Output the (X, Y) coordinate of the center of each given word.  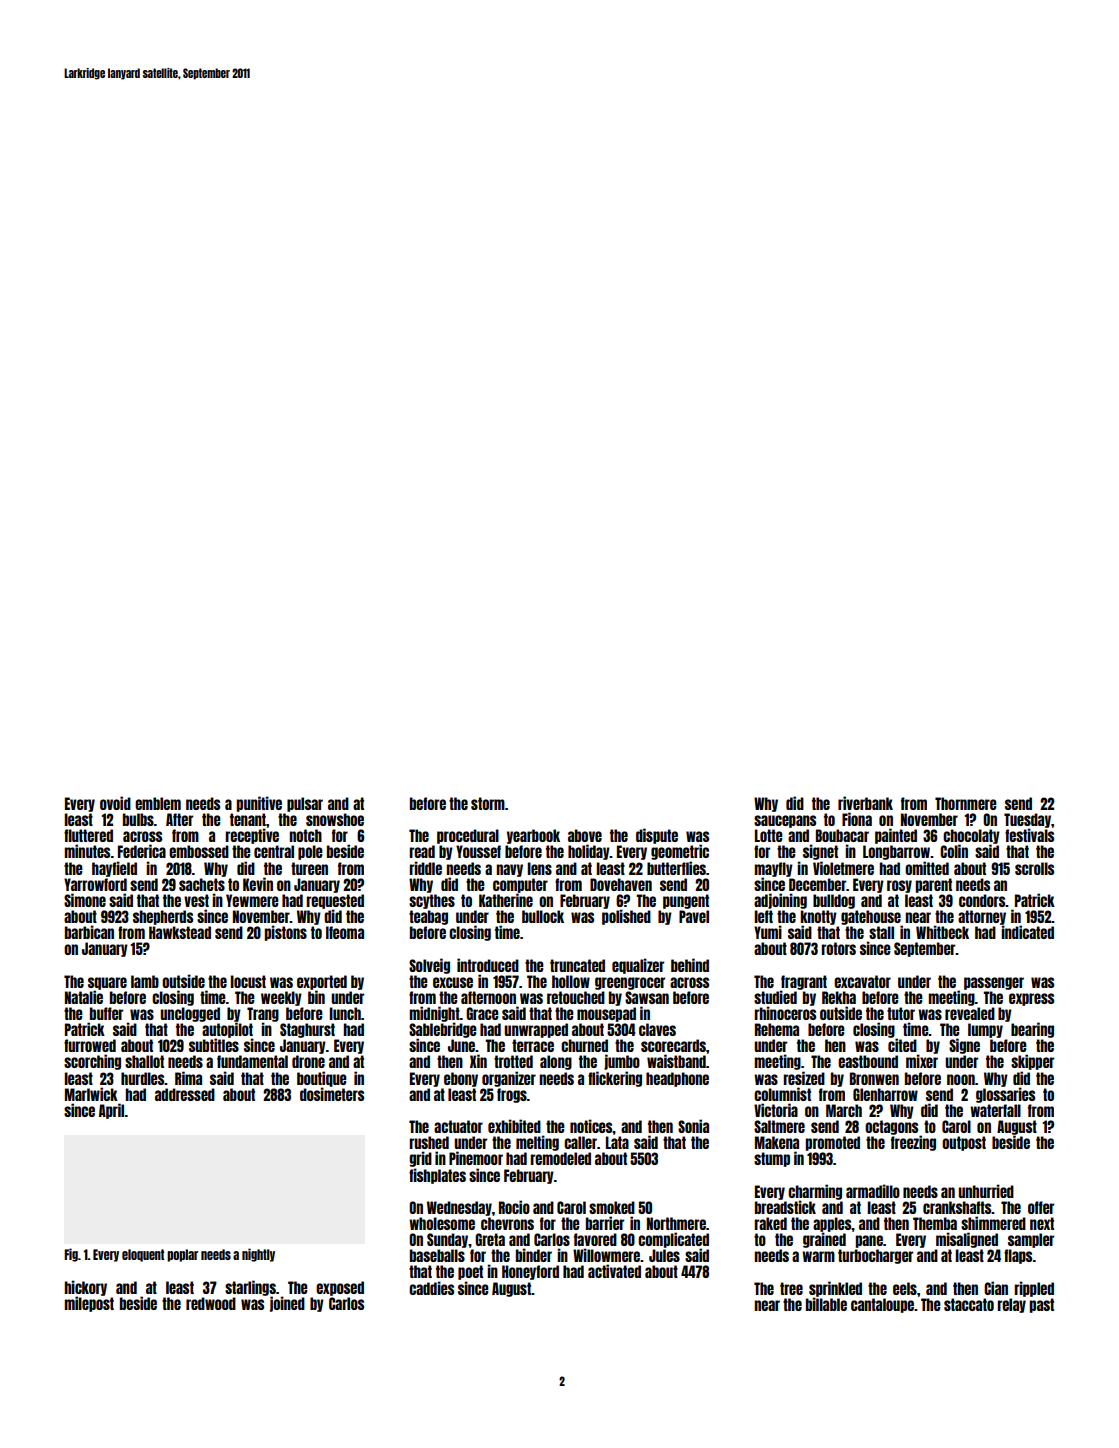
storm (488, 803)
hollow (571, 981)
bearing (1032, 1030)
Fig (71, 1255)
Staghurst (307, 1030)
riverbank (865, 803)
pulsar (305, 804)
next (1042, 1223)
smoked (612, 1207)
